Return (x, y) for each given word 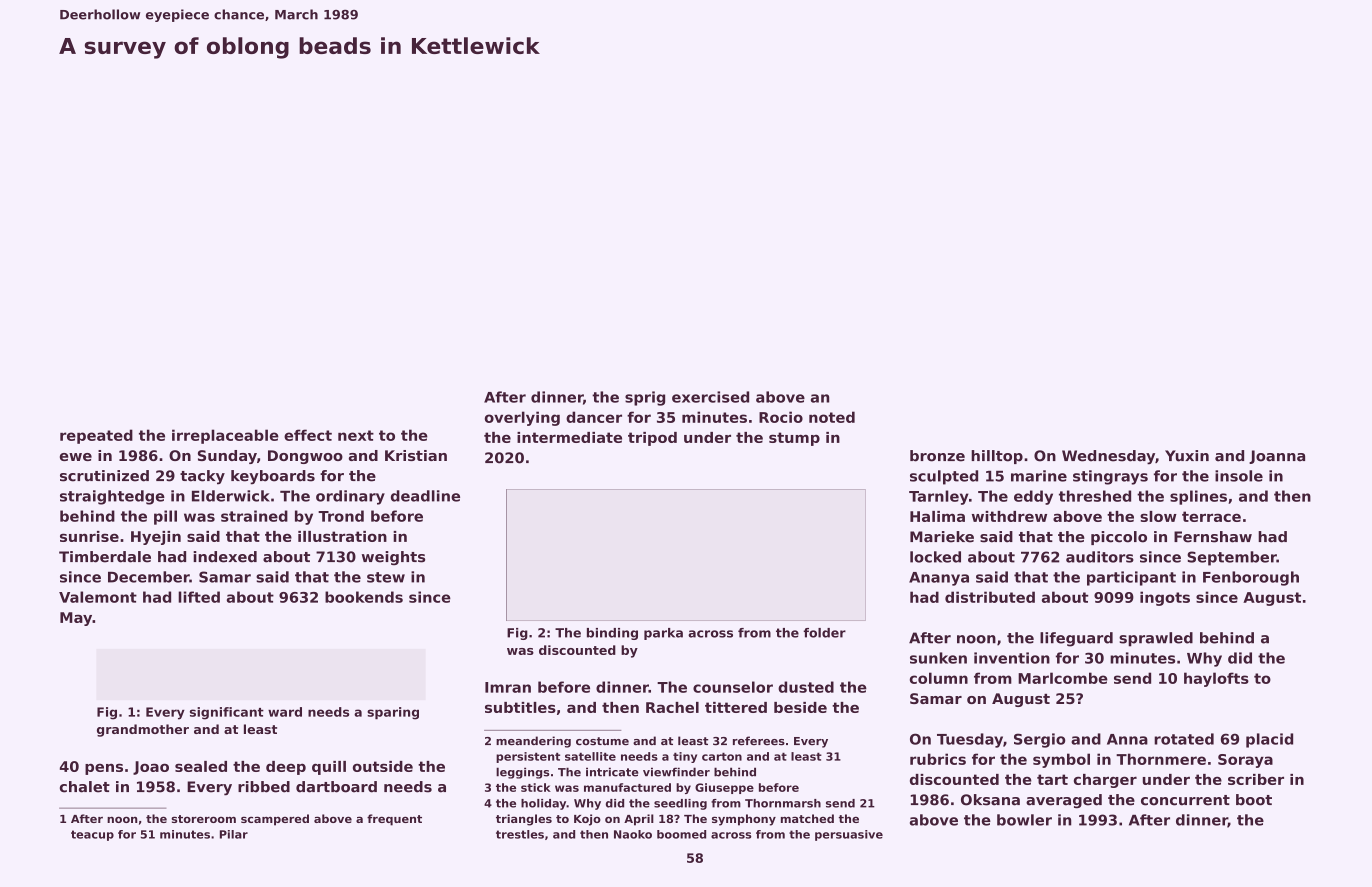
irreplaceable (225, 436)
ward (285, 712)
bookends (364, 597)
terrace (1211, 516)
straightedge (112, 497)
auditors (1100, 557)
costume (602, 741)
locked (935, 557)
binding (612, 634)
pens (104, 769)
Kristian (416, 455)
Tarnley (939, 497)
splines (1198, 497)
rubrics (938, 759)
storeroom (203, 819)
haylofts (1216, 679)
